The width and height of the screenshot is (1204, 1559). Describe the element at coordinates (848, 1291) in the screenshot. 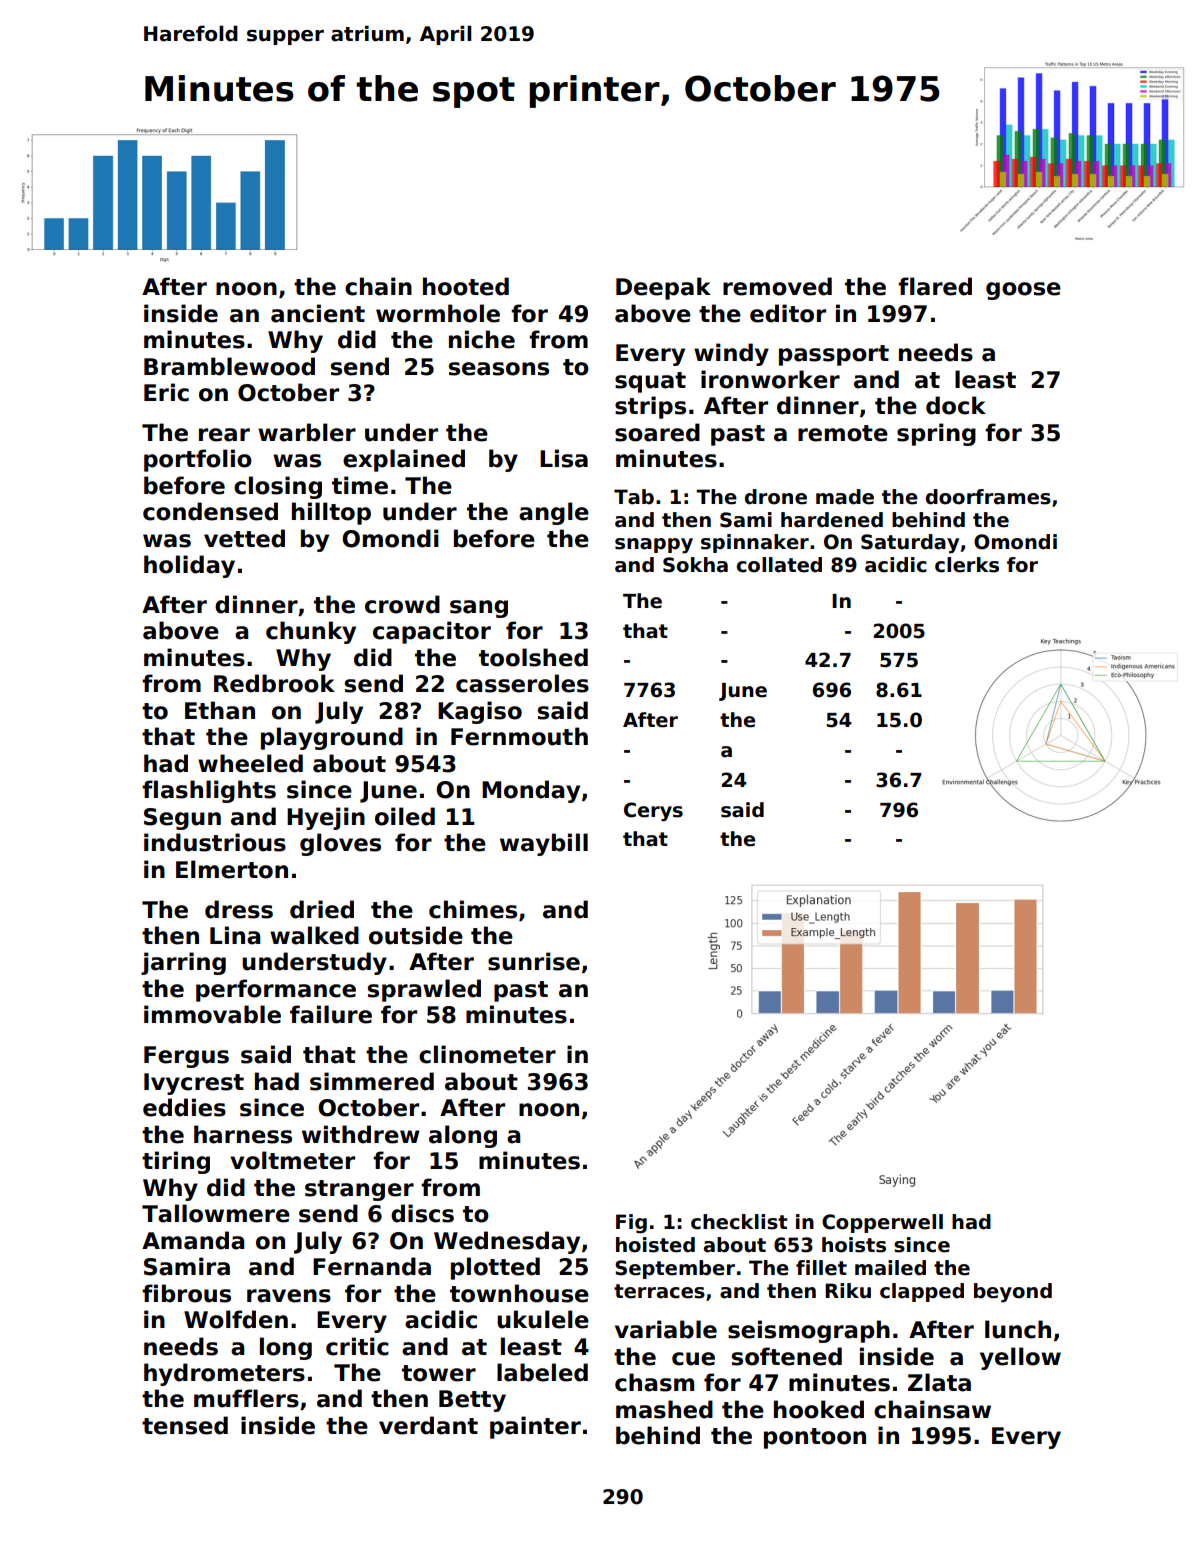

I see `Riku` at that location.
